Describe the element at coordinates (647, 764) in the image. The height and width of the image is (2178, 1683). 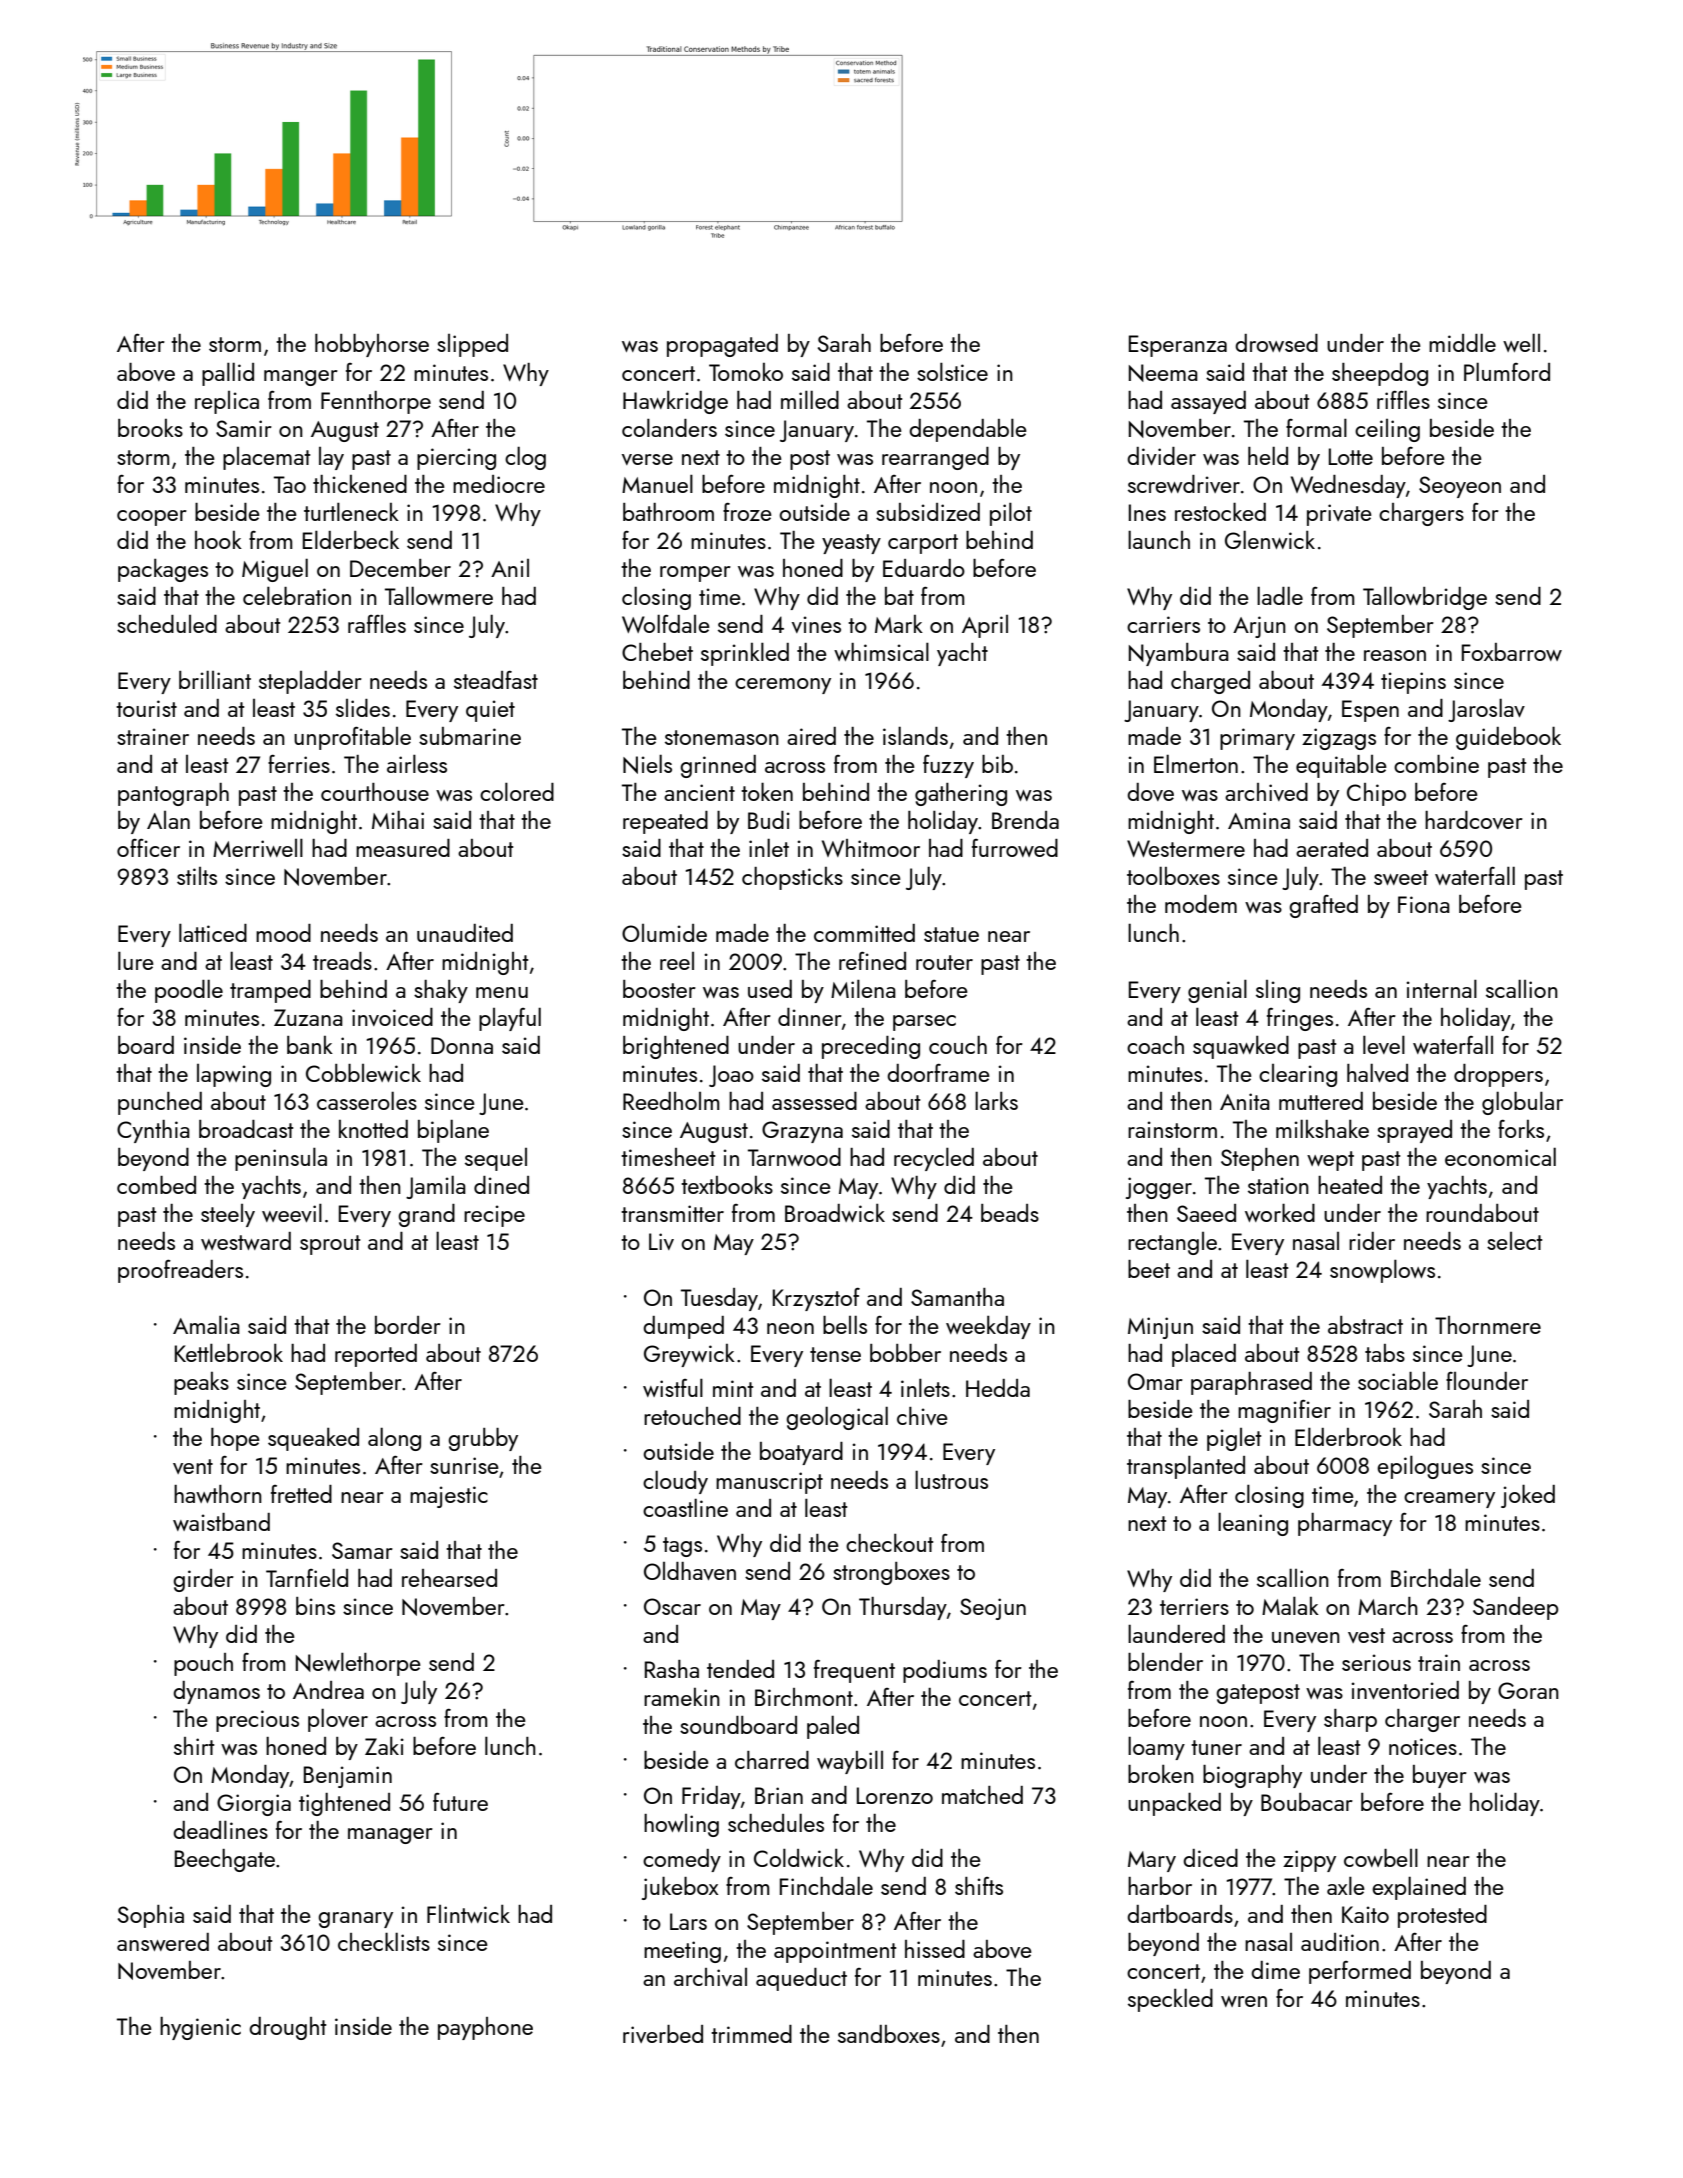
I see `Niels` at that location.
